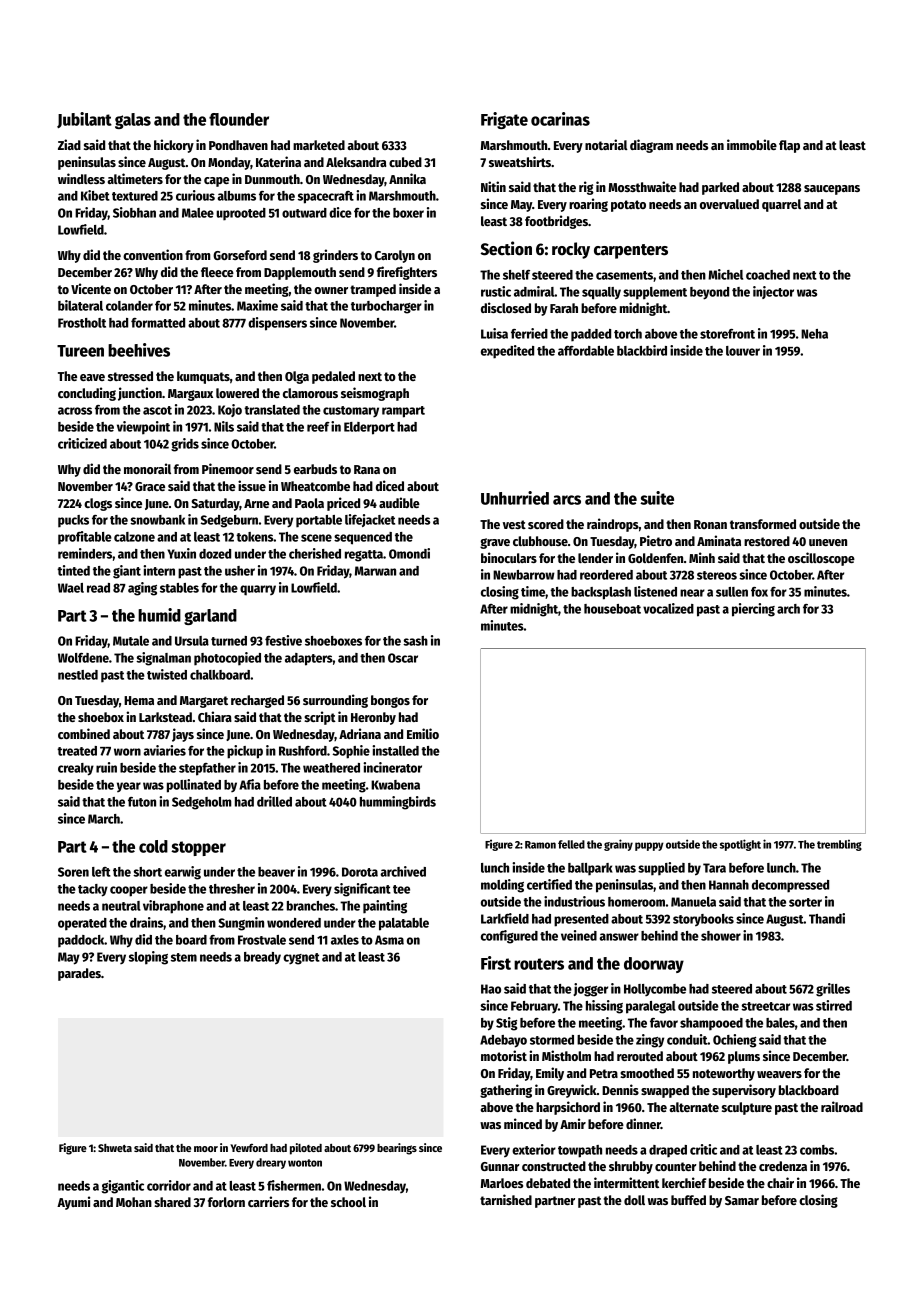 This image has width=924, height=1308. Describe the element at coordinates (763, 524) in the image. I see `transformed` at that location.
